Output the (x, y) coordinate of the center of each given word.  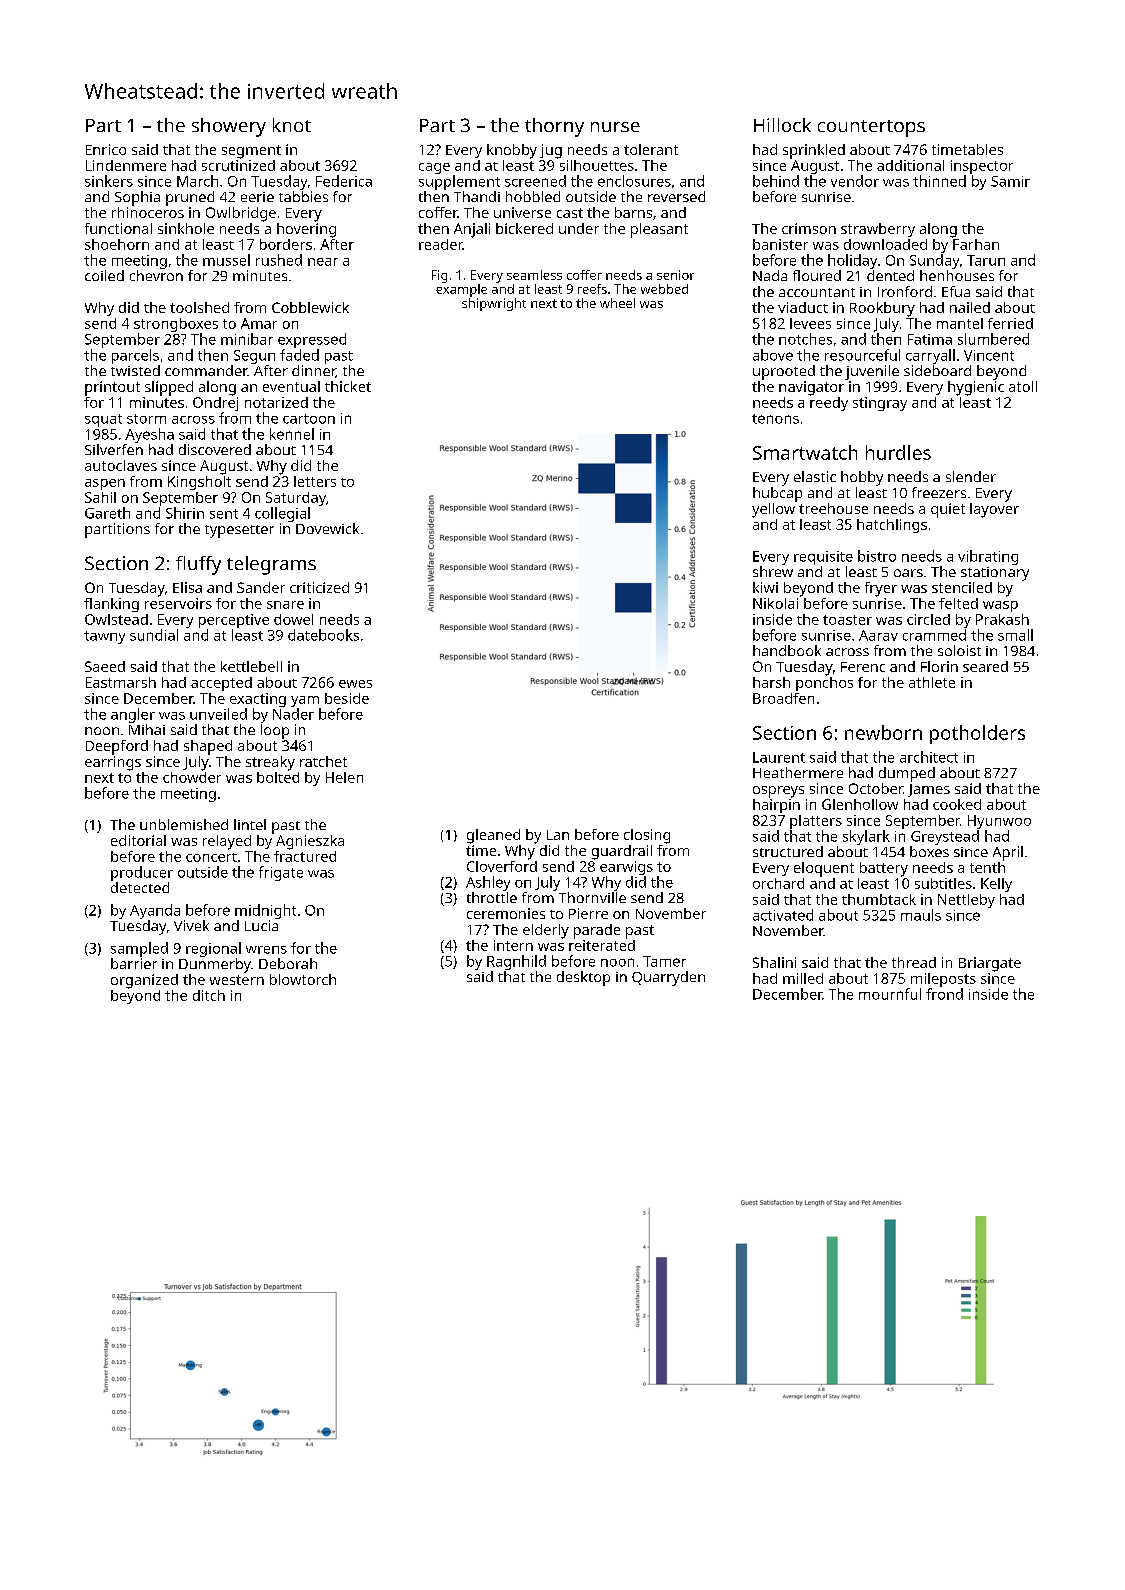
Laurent (779, 757)
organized (144, 981)
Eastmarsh (121, 682)
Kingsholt (199, 483)
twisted (135, 370)
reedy (829, 404)
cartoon (309, 419)
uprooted (784, 372)
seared (985, 666)
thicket (348, 386)
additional (910, 165)
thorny (554, 127)
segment (251, 152)
